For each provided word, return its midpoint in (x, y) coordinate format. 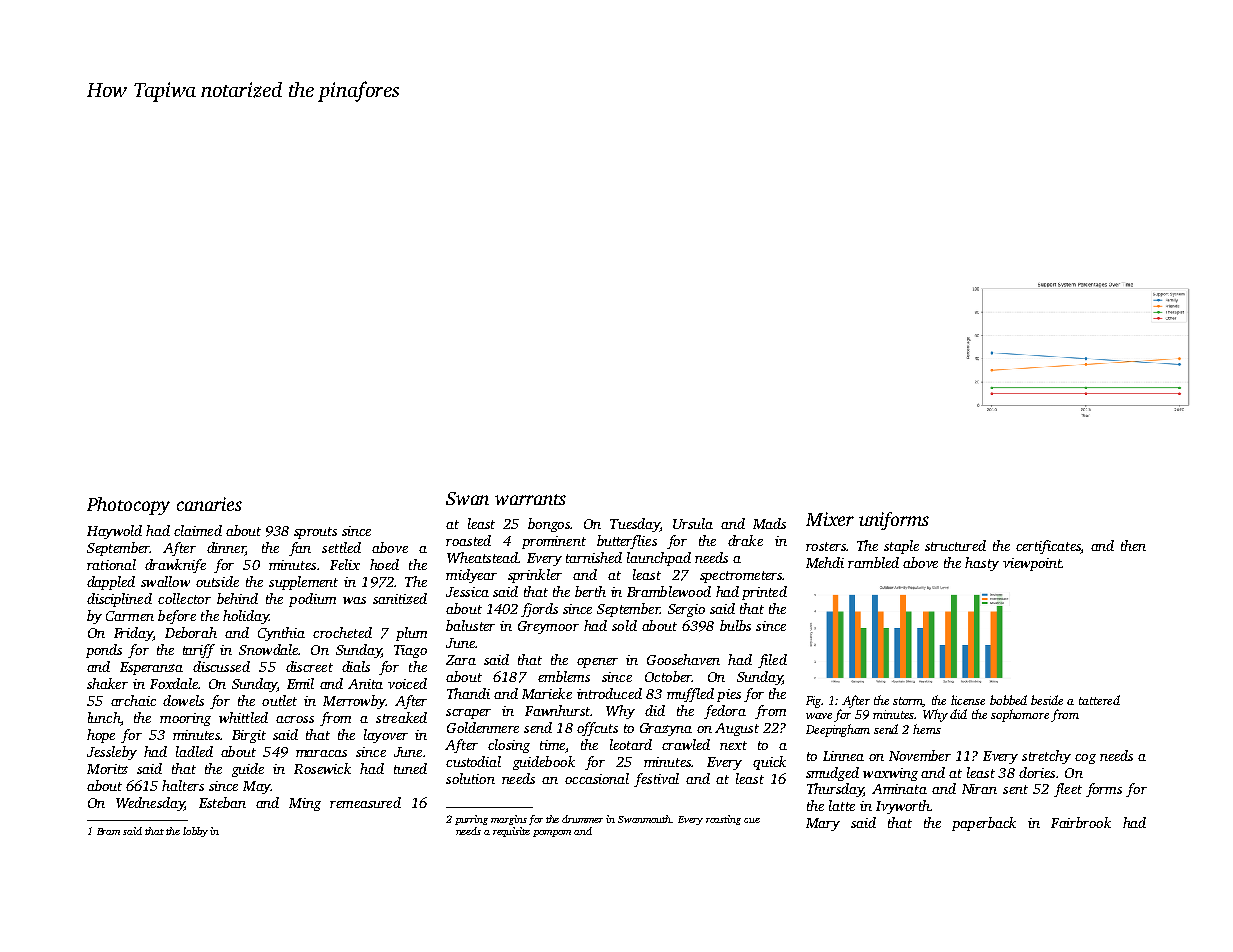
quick (769, 763)
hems (927, 729)
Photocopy (128, 506)
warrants (530, 499)
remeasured (365, 802)
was (354, 600)
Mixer (830, 519)
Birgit (249, 736)
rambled (873, 562)
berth (590, 591)
